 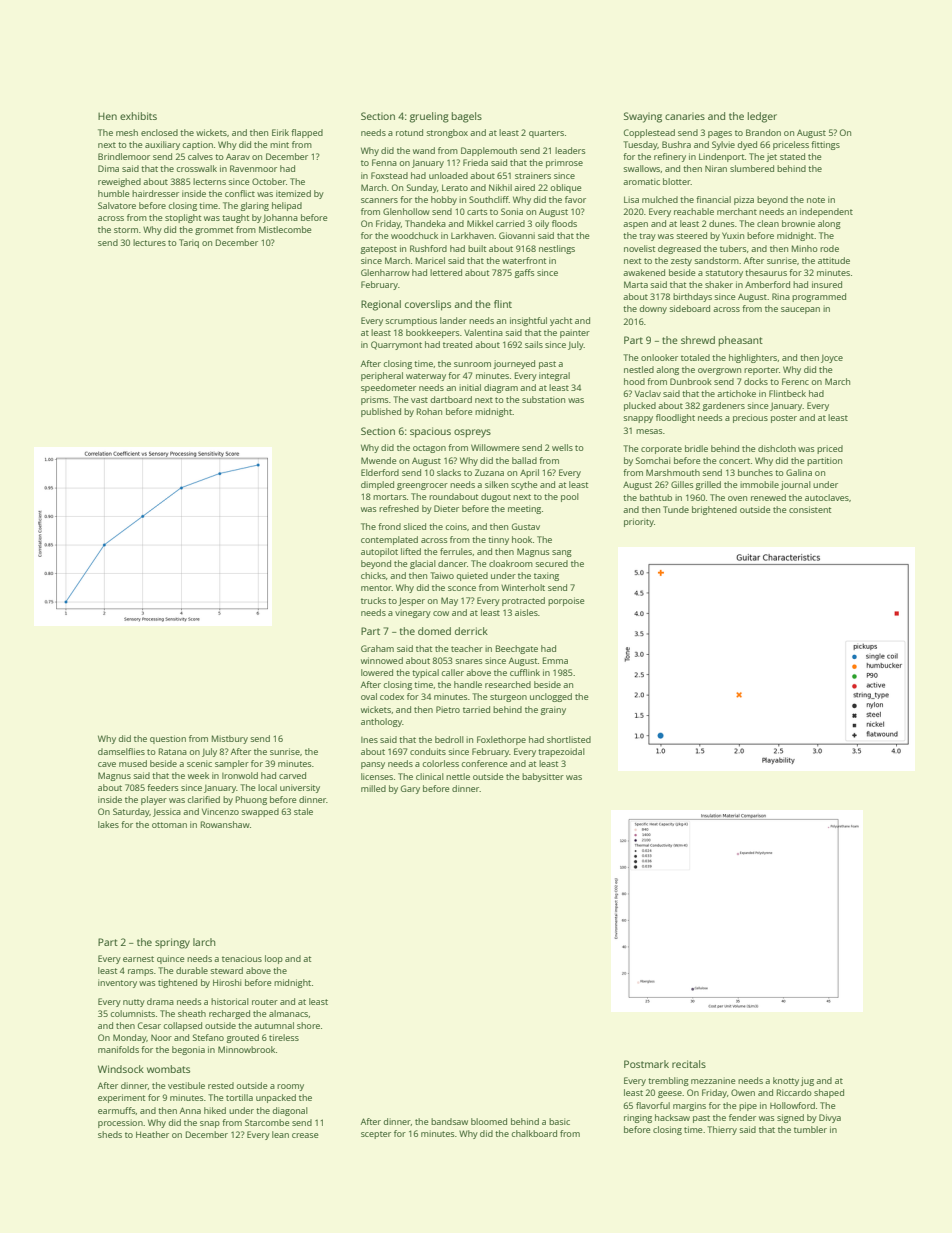 What do you see at coordinates (462, 588) in the screenshot?
I see `sconce` at bounding box center [462, 588].
